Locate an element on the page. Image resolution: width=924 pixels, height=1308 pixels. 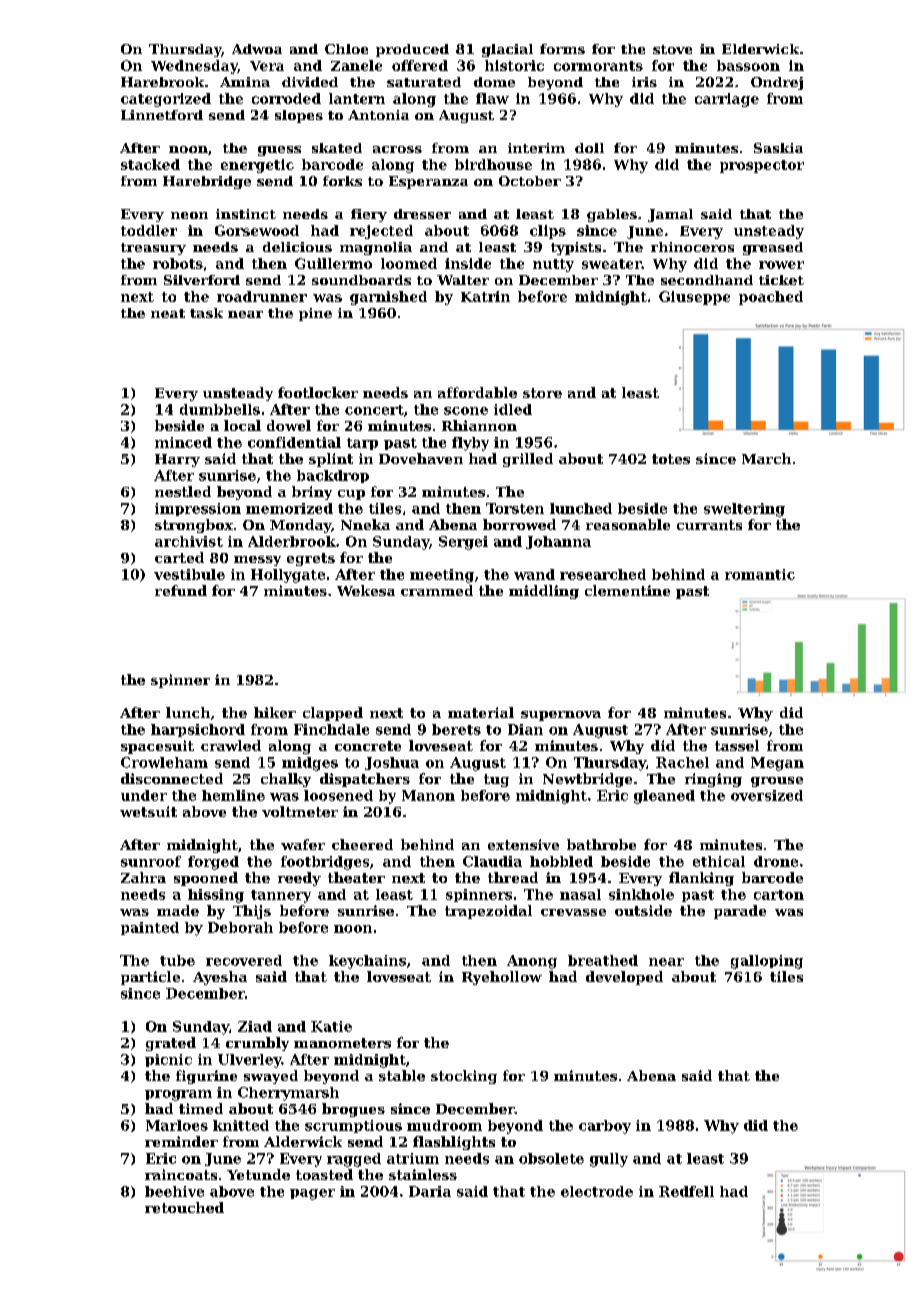
Hollygate is located at coordinates (288, 576).
